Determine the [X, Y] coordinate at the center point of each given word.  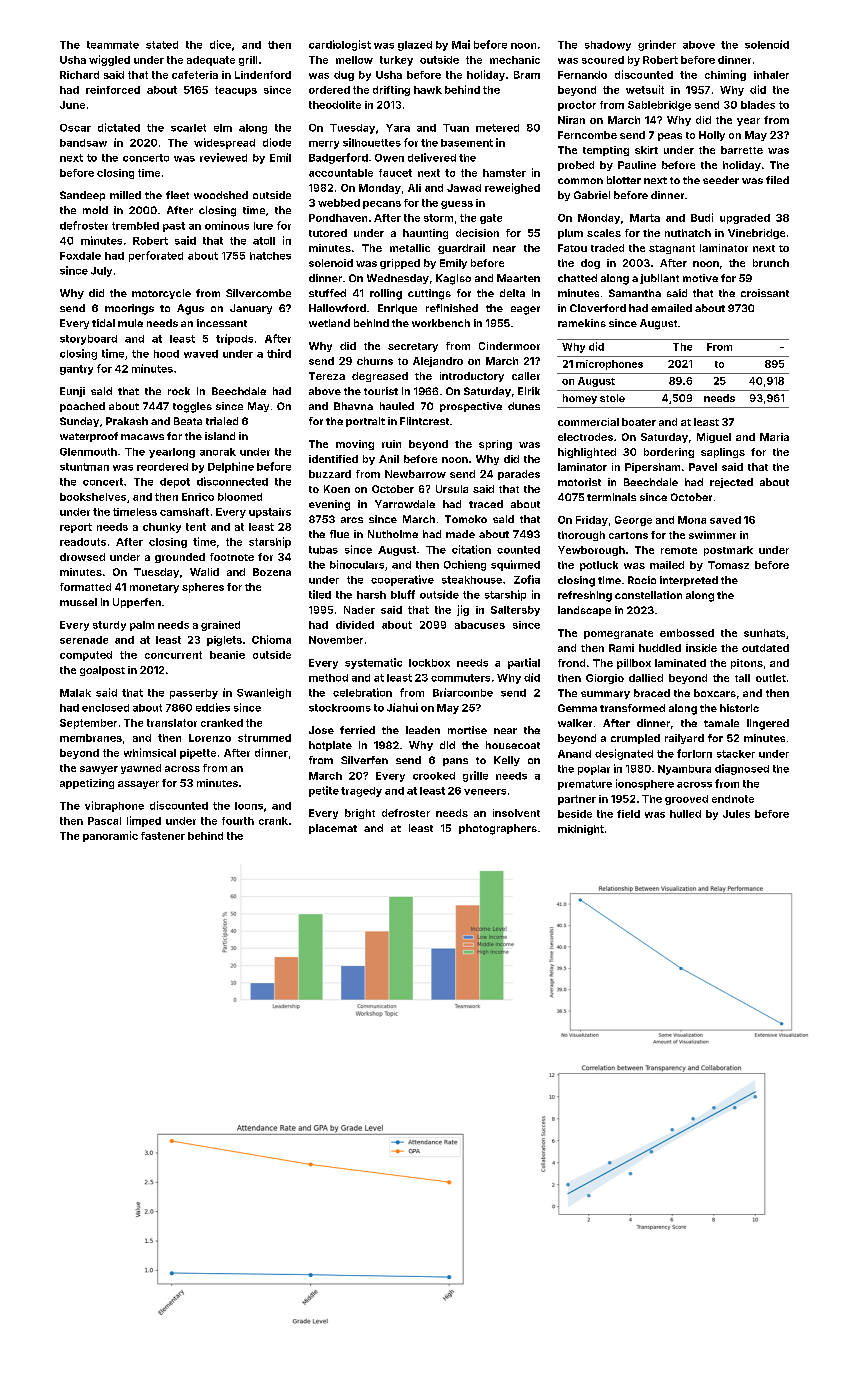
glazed [415, 46]
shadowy [608, 46]
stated [162, 45]
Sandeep [82, 196]
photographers [498, 829]
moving [355, 445]
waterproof [89, 437]
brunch [771, 263]
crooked [434, 776]
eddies [213, 707]
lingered [768, 724]
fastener [163, 836]
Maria [774, 437]
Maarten [518, 278]
